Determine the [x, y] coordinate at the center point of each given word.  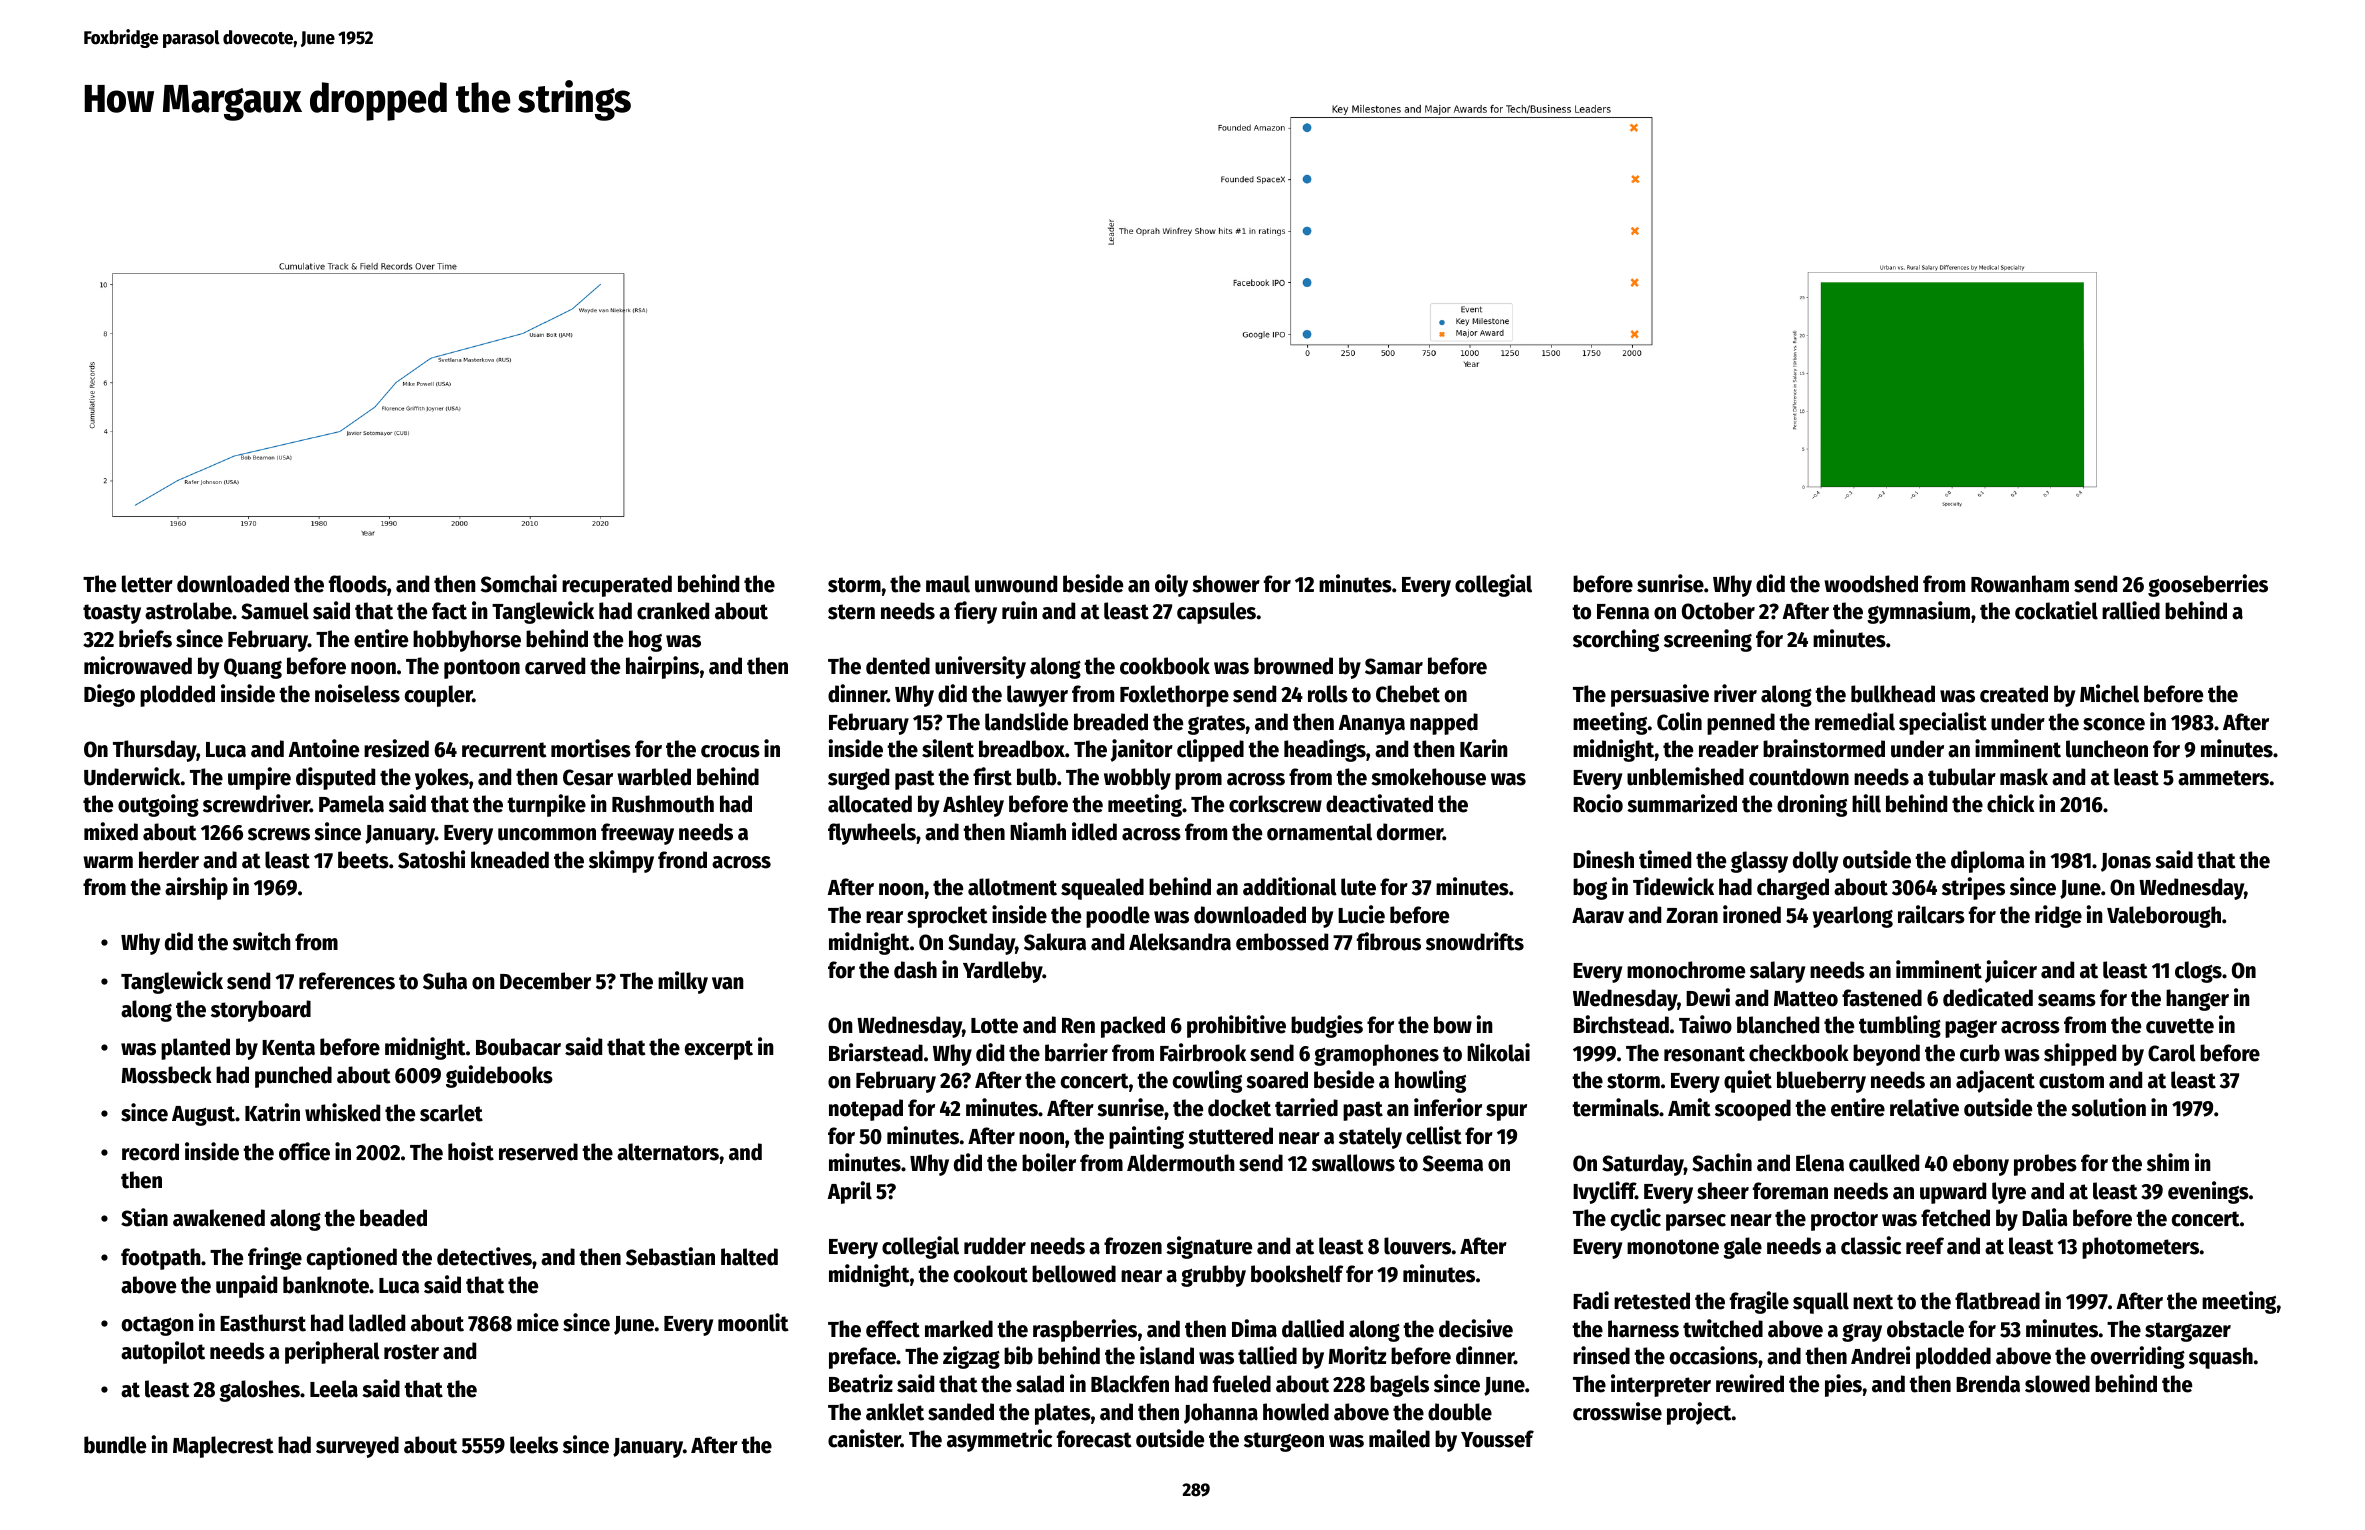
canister [864, 1438]
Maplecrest [223, 1447]
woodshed [1871, 584]
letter [147, 584]
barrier [1076, 1052]
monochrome [1686, 970]
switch [262, 941]
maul [948, 584]
